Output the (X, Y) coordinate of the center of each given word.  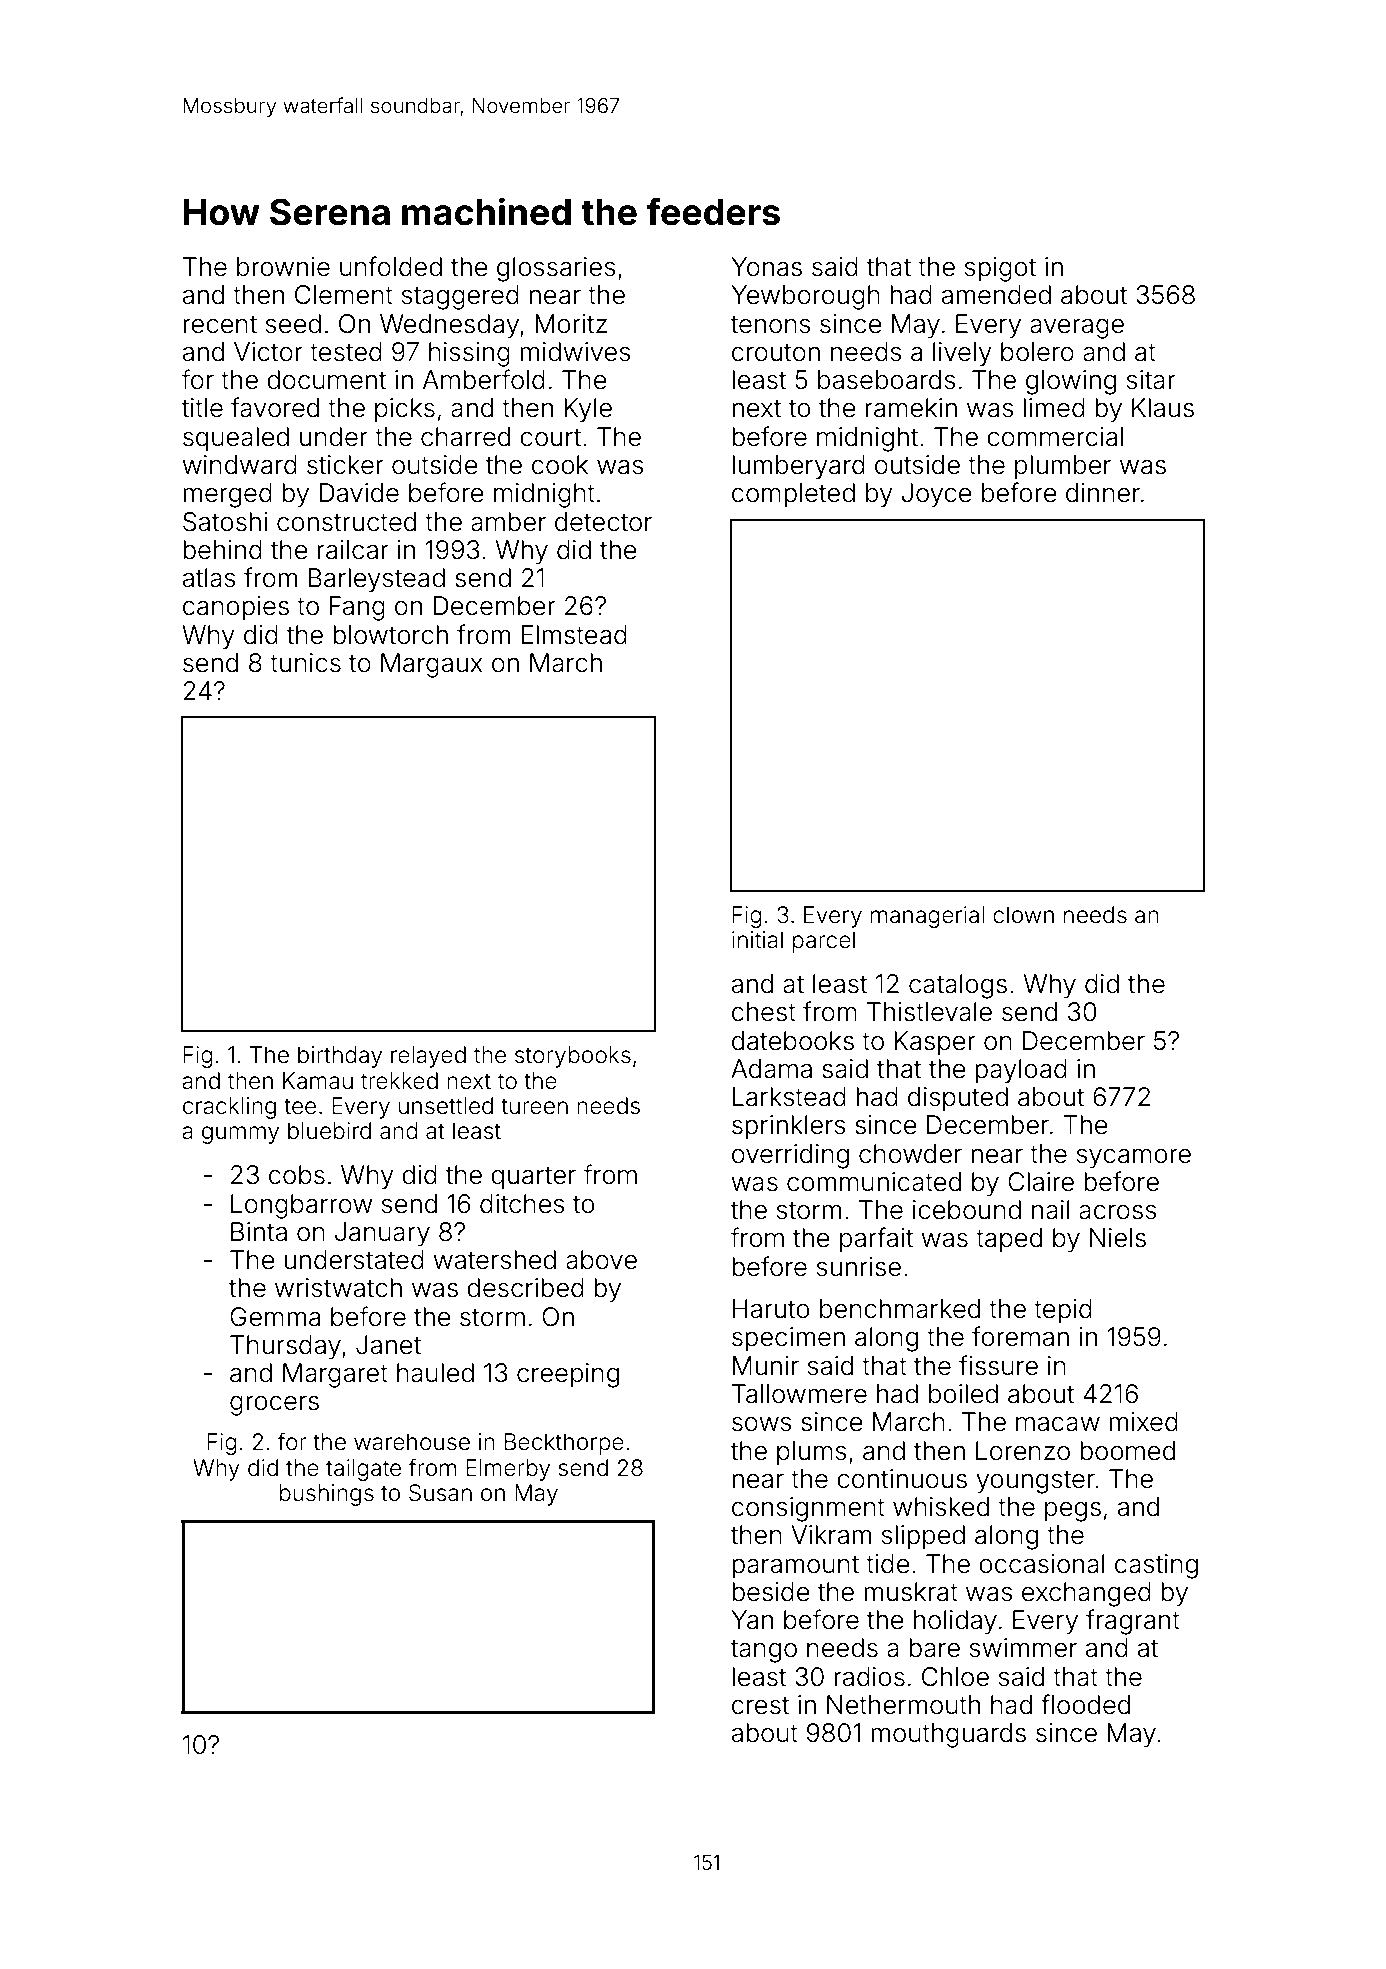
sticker (345, 465)
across (1118, 1212)
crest (760, 1705)
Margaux (432, 665)
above (601, 1260)
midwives (575, 352)
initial (757, 940)
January (382, 1234)
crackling (229, 1108)
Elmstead (574, 635)
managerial (927, 917)
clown (1023, 915)
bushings (327, 1495)
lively (962, 354)
